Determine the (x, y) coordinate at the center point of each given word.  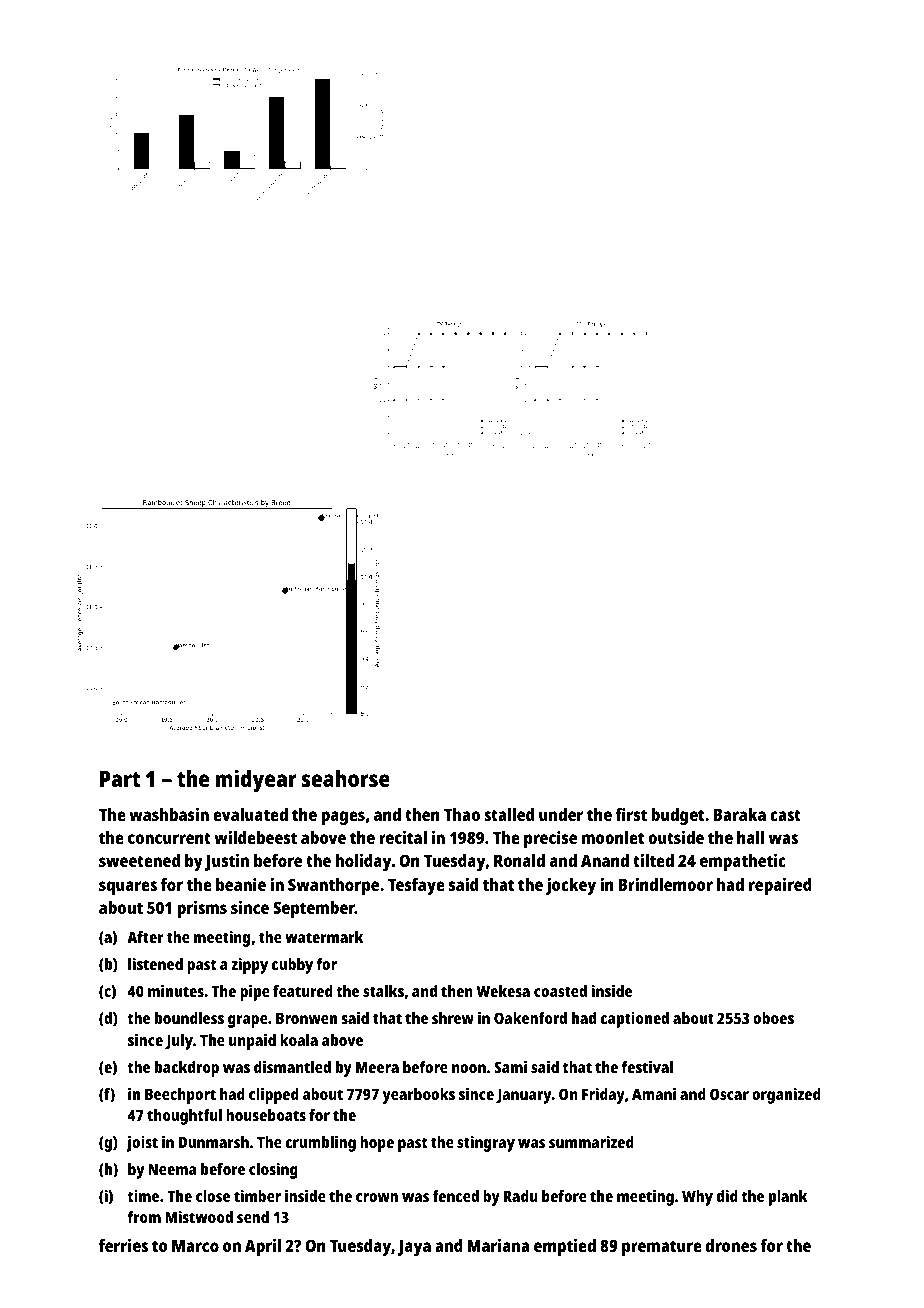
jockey (571, 886)
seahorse (346, 778)
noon (469, 1068)
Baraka (740, 814)
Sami (510, 1067)
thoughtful (184, 1117)
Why (697, 1198)
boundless (189, 1018)
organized (786, 1096)
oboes (773, 1018)
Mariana (498, 1245)
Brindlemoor (666, 884)
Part (120, 779)
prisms (202, 909)
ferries (123, 1245)
